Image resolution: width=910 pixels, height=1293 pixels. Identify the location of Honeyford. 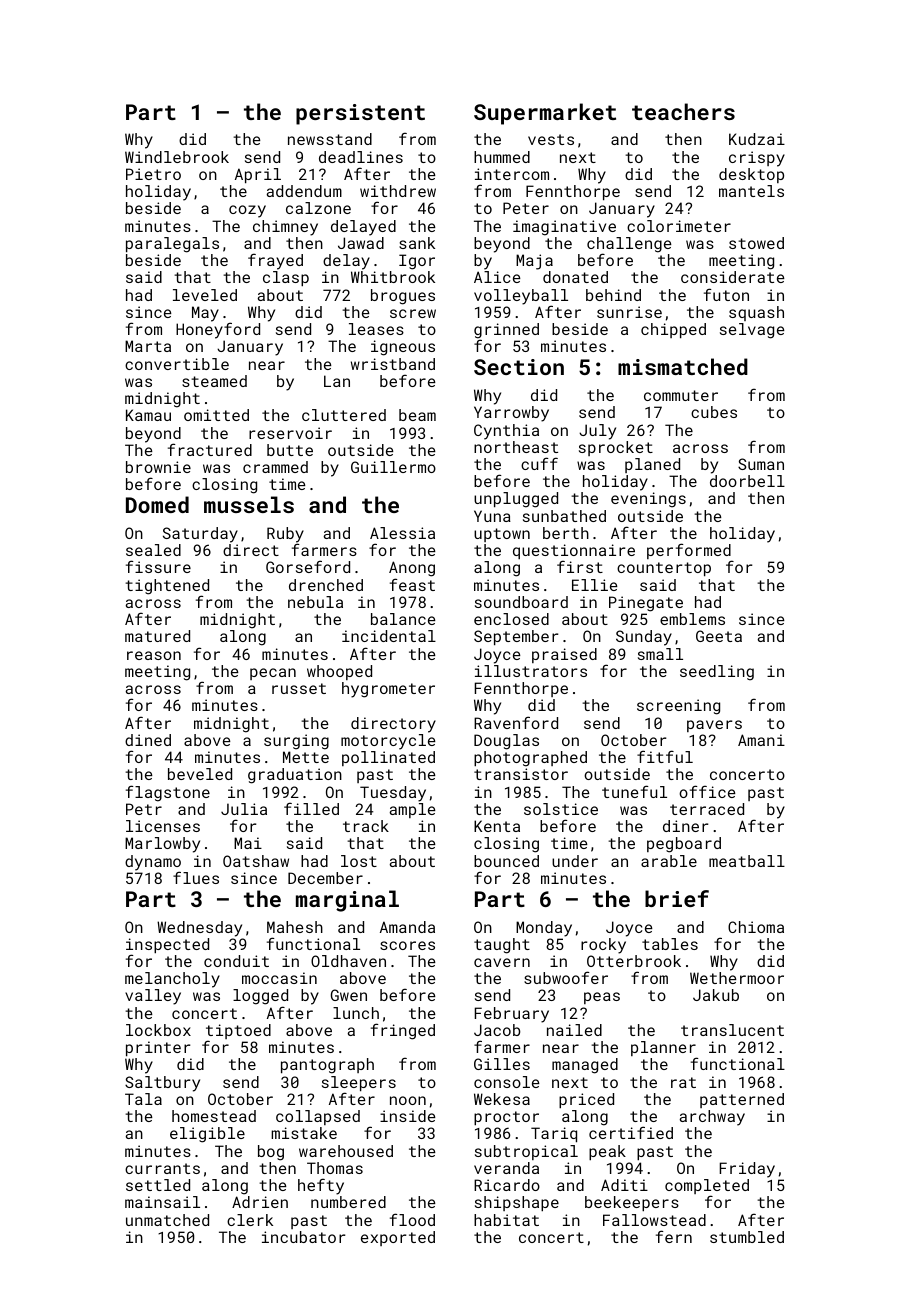
(218, 331).
